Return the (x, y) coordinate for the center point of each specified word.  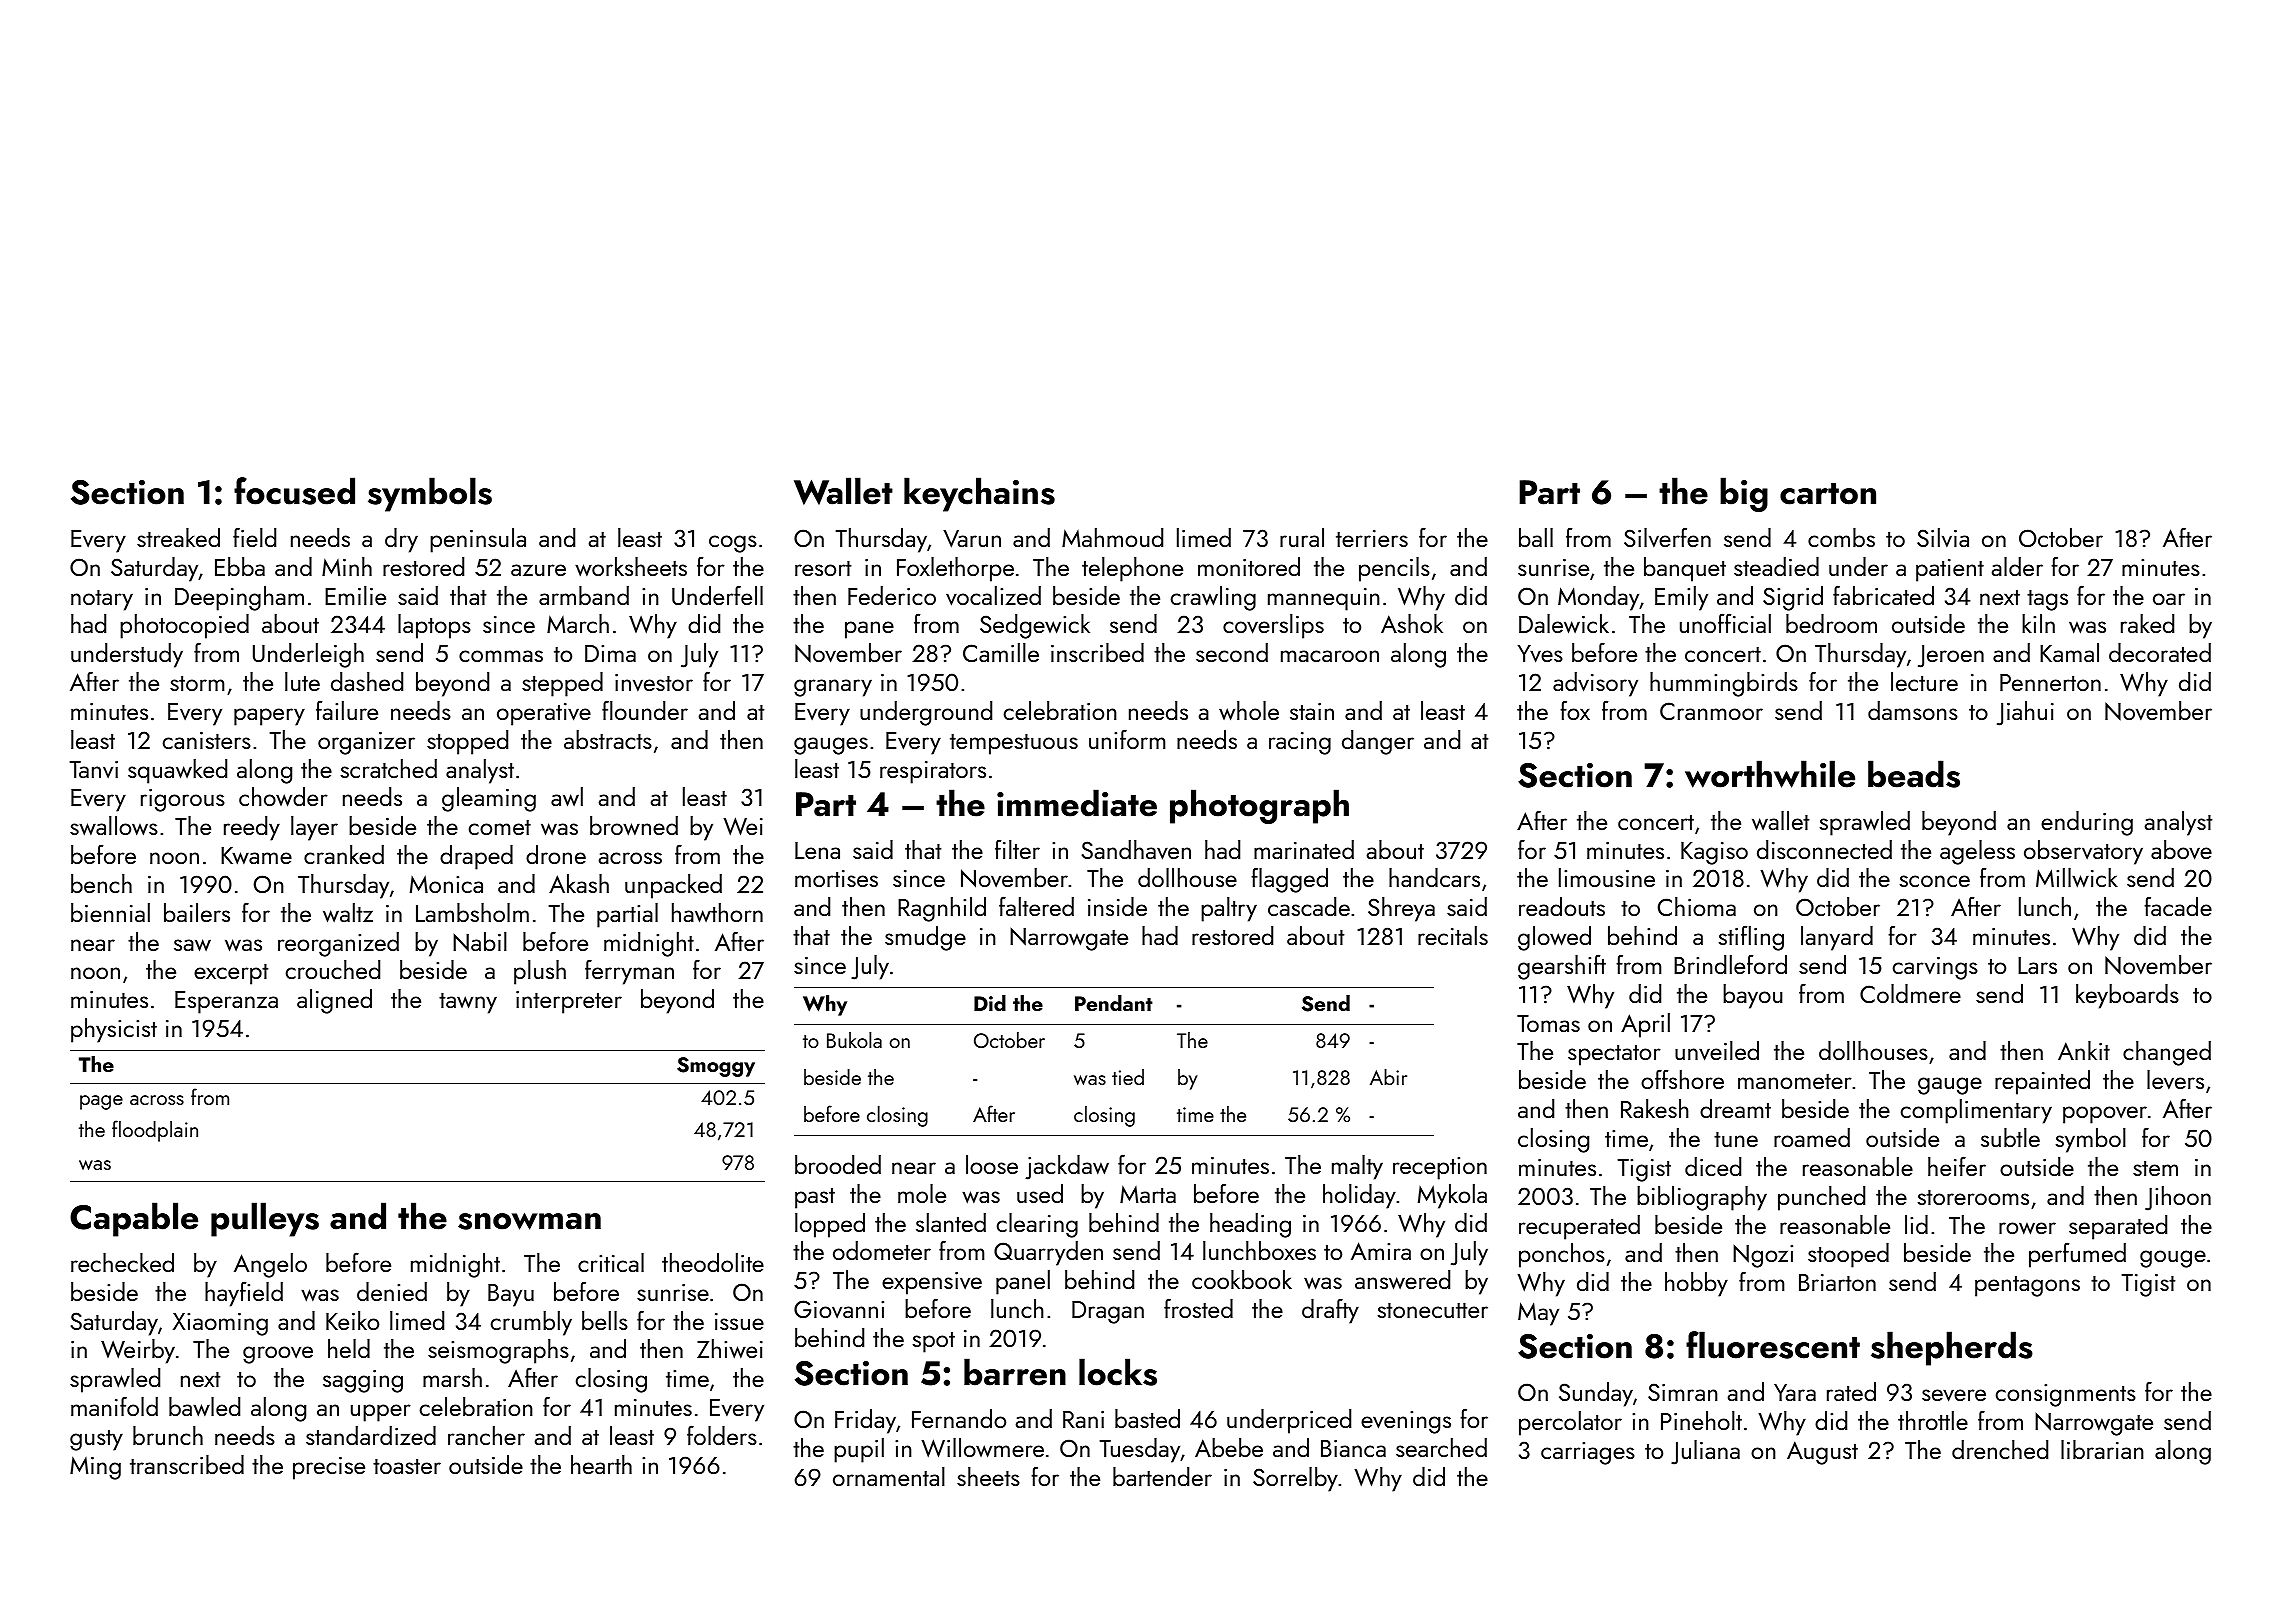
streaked (178, 537)
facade (2178, 906)
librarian (2102, 1449)
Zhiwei (730, 1349)
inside (1117, 906)
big (1744, 494)
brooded (838, 1164)
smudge (925, 938)
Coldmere (1910, 993)
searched (1441, 1447)
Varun (972, 539)
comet (500, 827)
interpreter (569, 1002)
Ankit (2084, 1050)
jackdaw (1067, 1167)
